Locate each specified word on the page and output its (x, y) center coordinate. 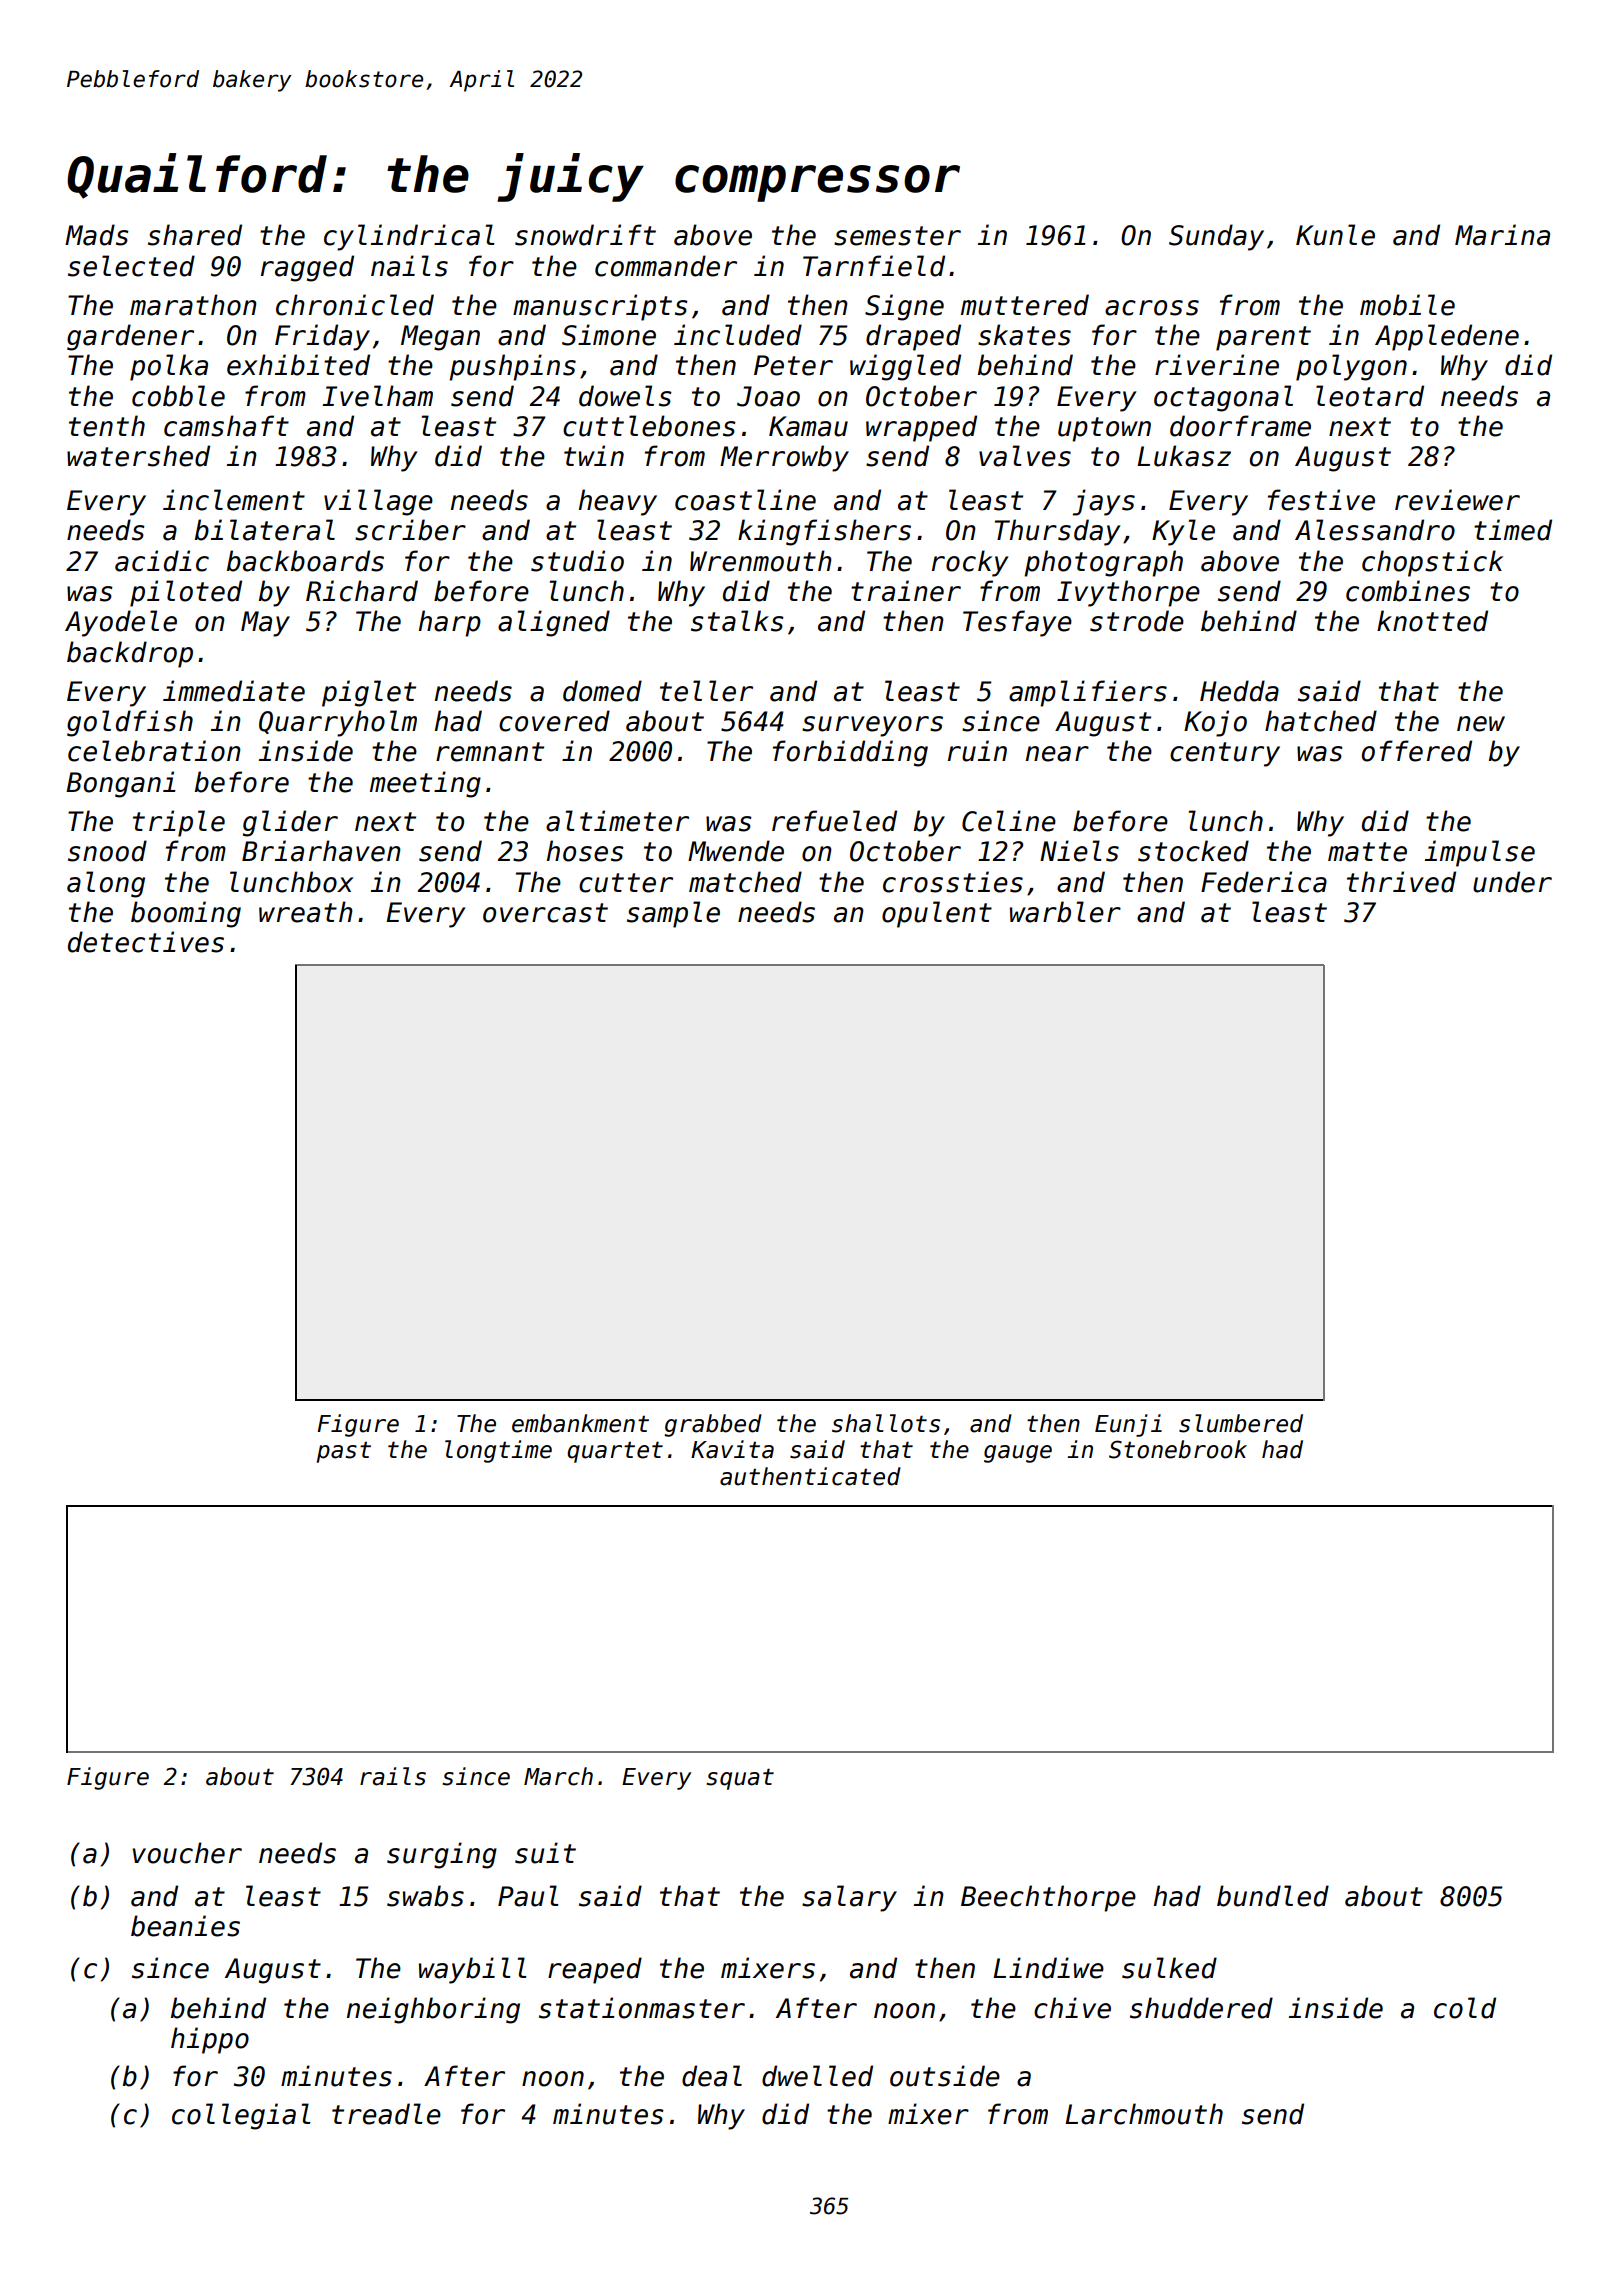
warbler (1065, 912)
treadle (386, 2114)
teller (706, 691)
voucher (187, 1853)
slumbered (1241, 1423)
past (344, 1452)
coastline (745, 500)
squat (740, 1779)
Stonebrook (1178, 1449)
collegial (241, 2116)
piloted (186, 593)
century (1225, 754)
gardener (130, 337)
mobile (1407, 305)
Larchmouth (1144, 2114)
